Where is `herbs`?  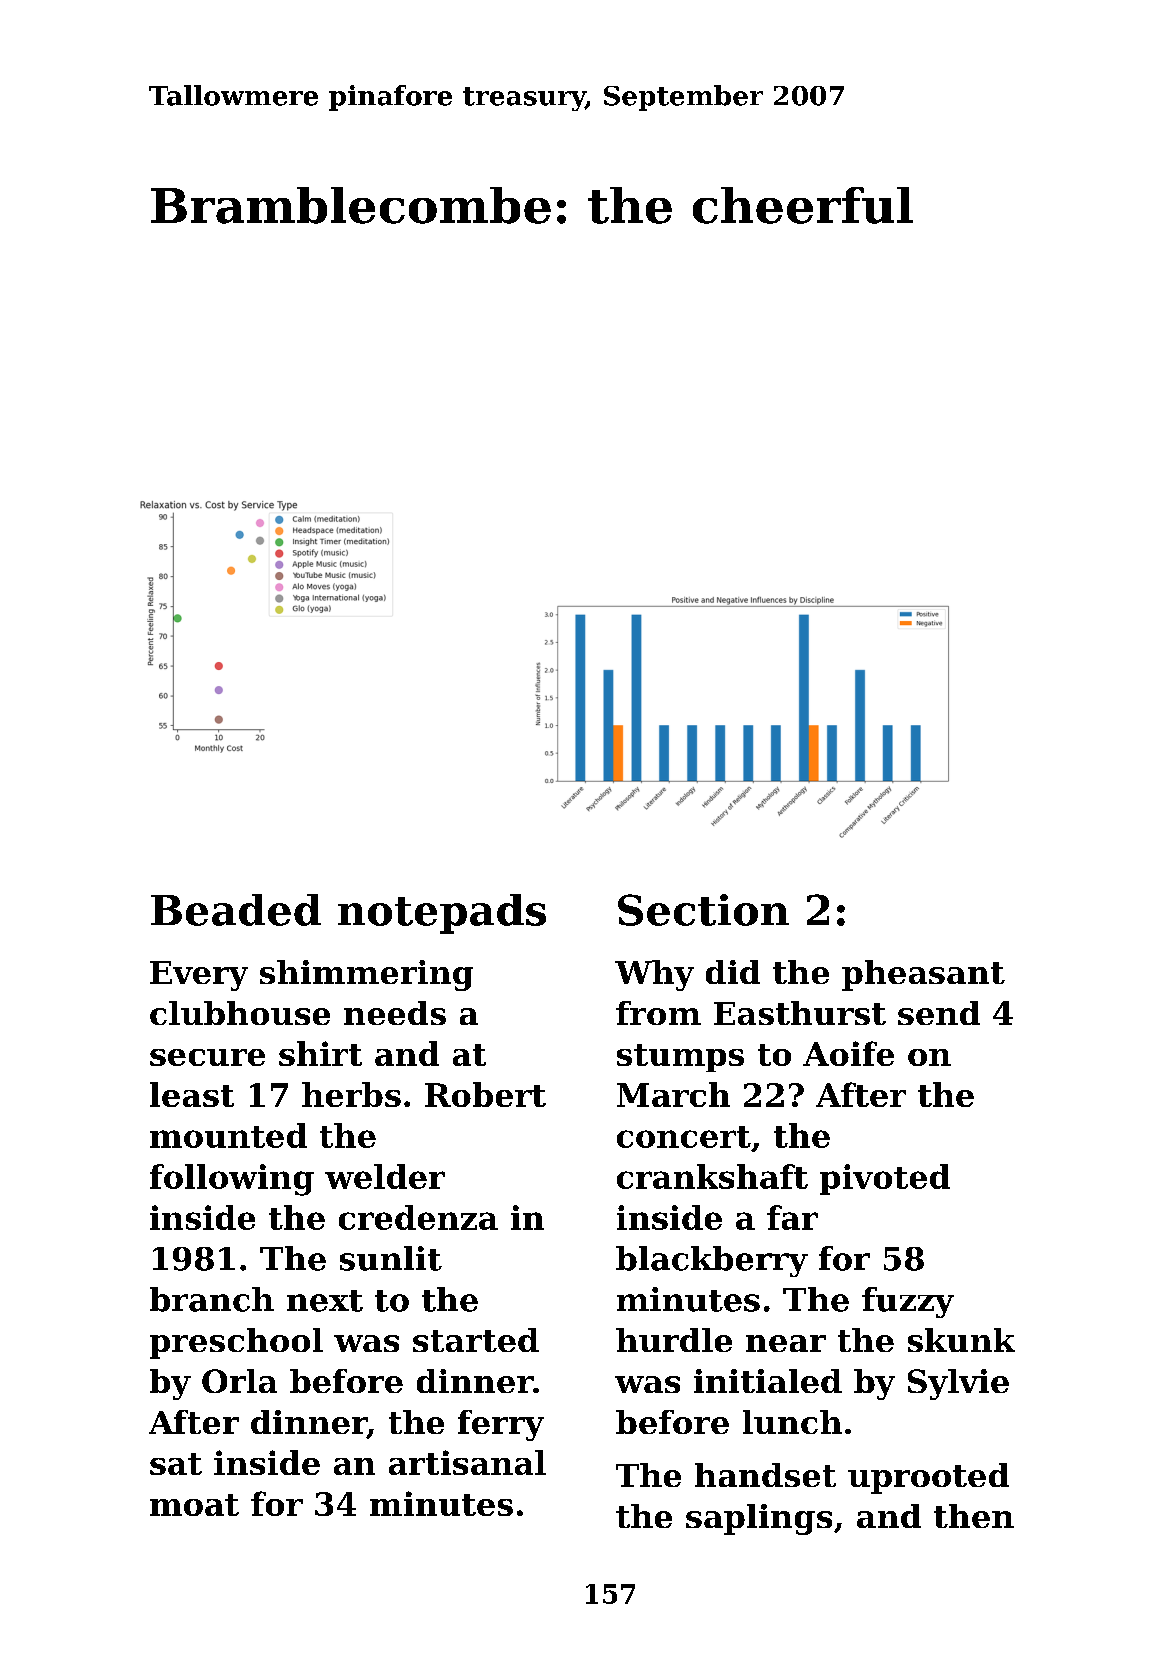 herbs is located at coordinates (351, 1094).
